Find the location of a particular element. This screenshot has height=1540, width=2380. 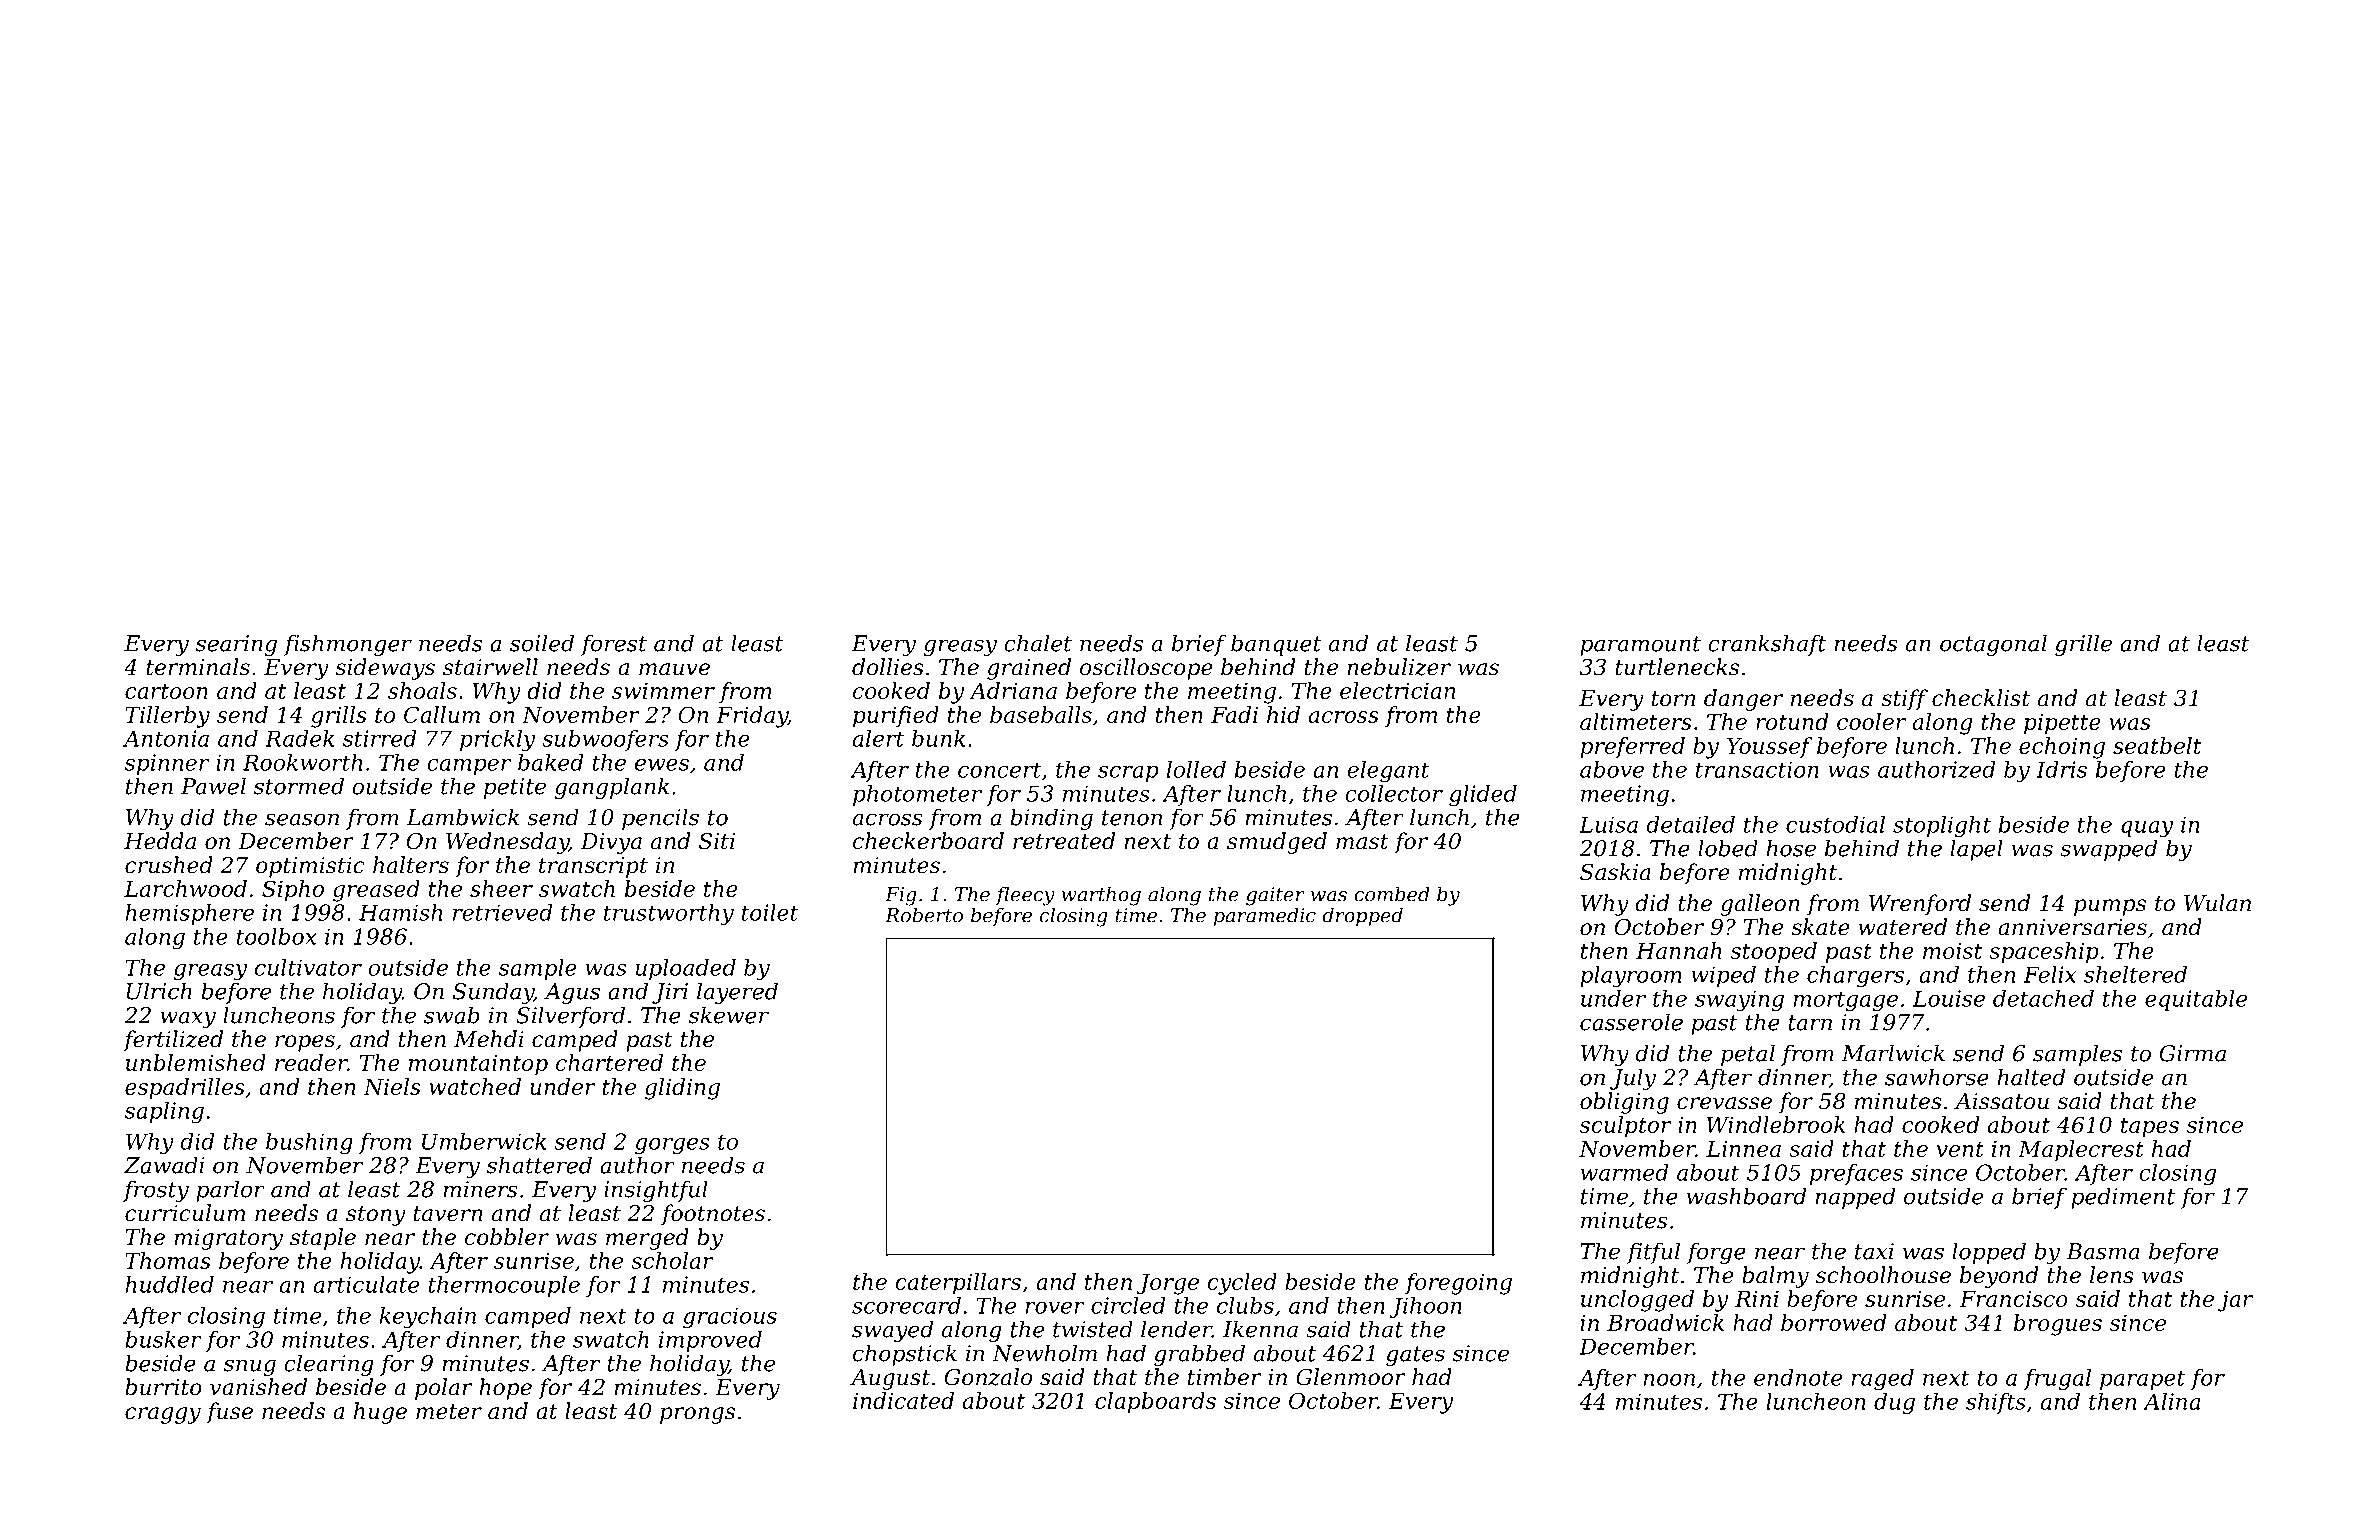

turtlenecks is located at coordinates (1677, 667).
